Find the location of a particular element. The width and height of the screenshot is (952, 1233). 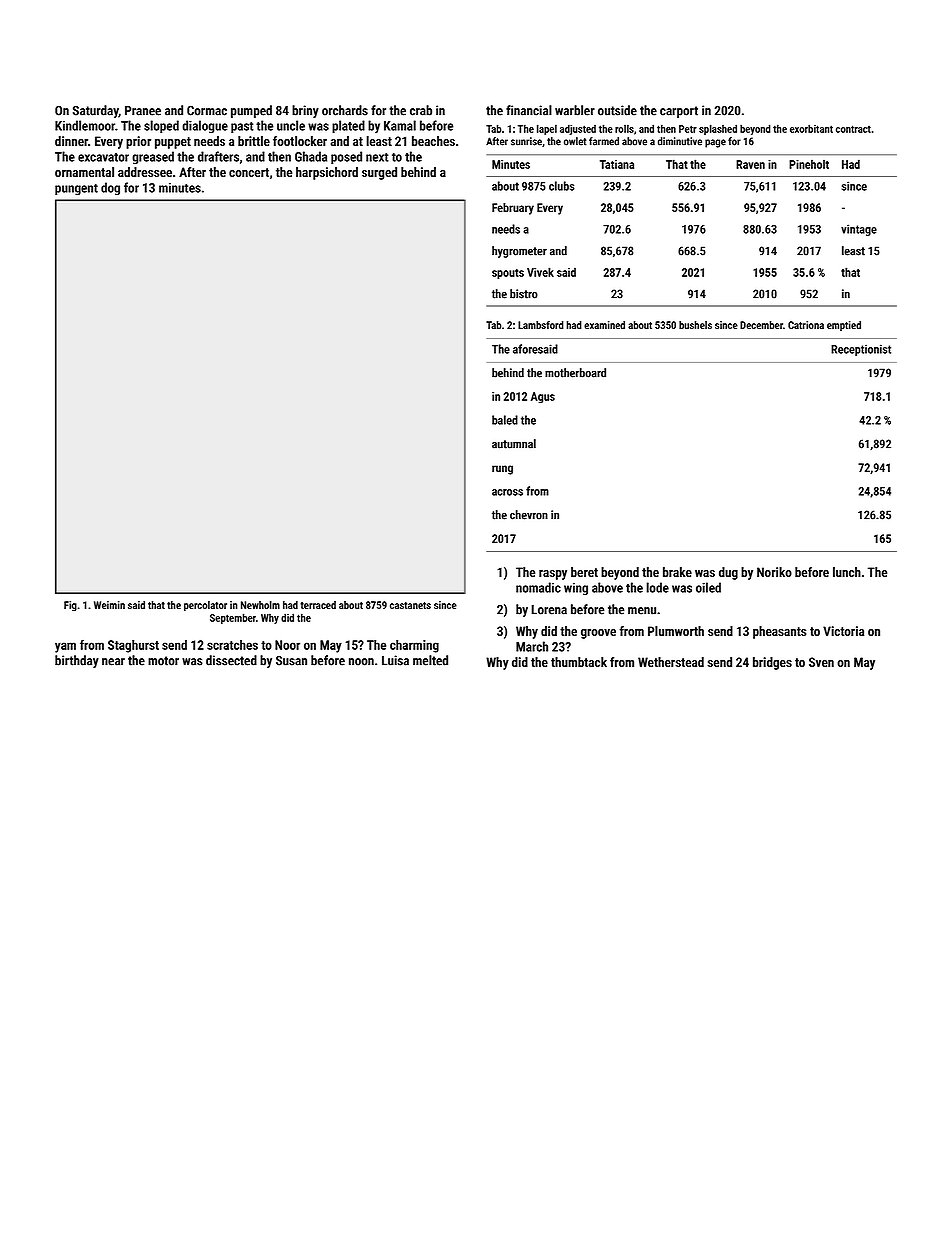

Staghurst is located at coordinates (133, 646).
